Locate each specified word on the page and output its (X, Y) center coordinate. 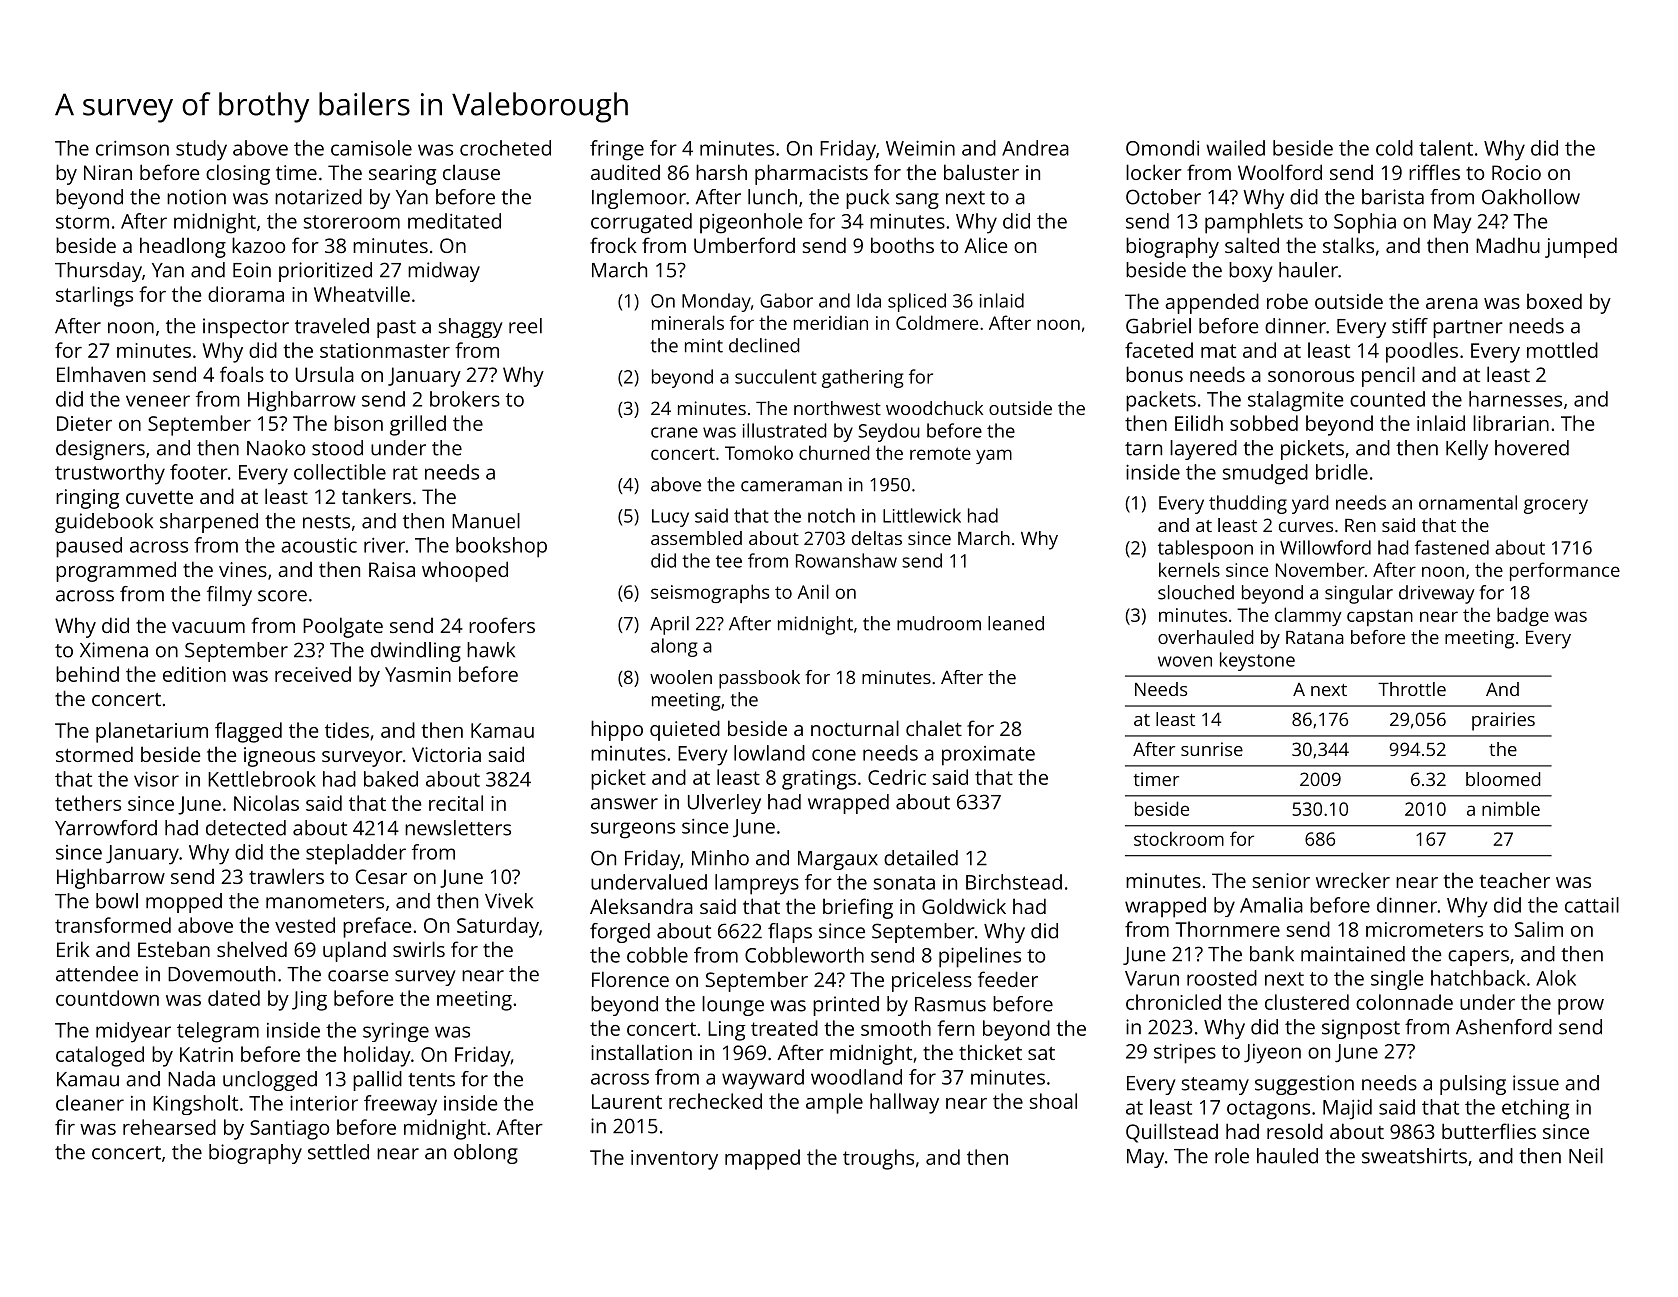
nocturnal (855, 728)
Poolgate (343, 627)
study (201, 150)
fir (65, 1127)
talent (1446, 148)
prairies (1503, 721)
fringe (617, 150)
